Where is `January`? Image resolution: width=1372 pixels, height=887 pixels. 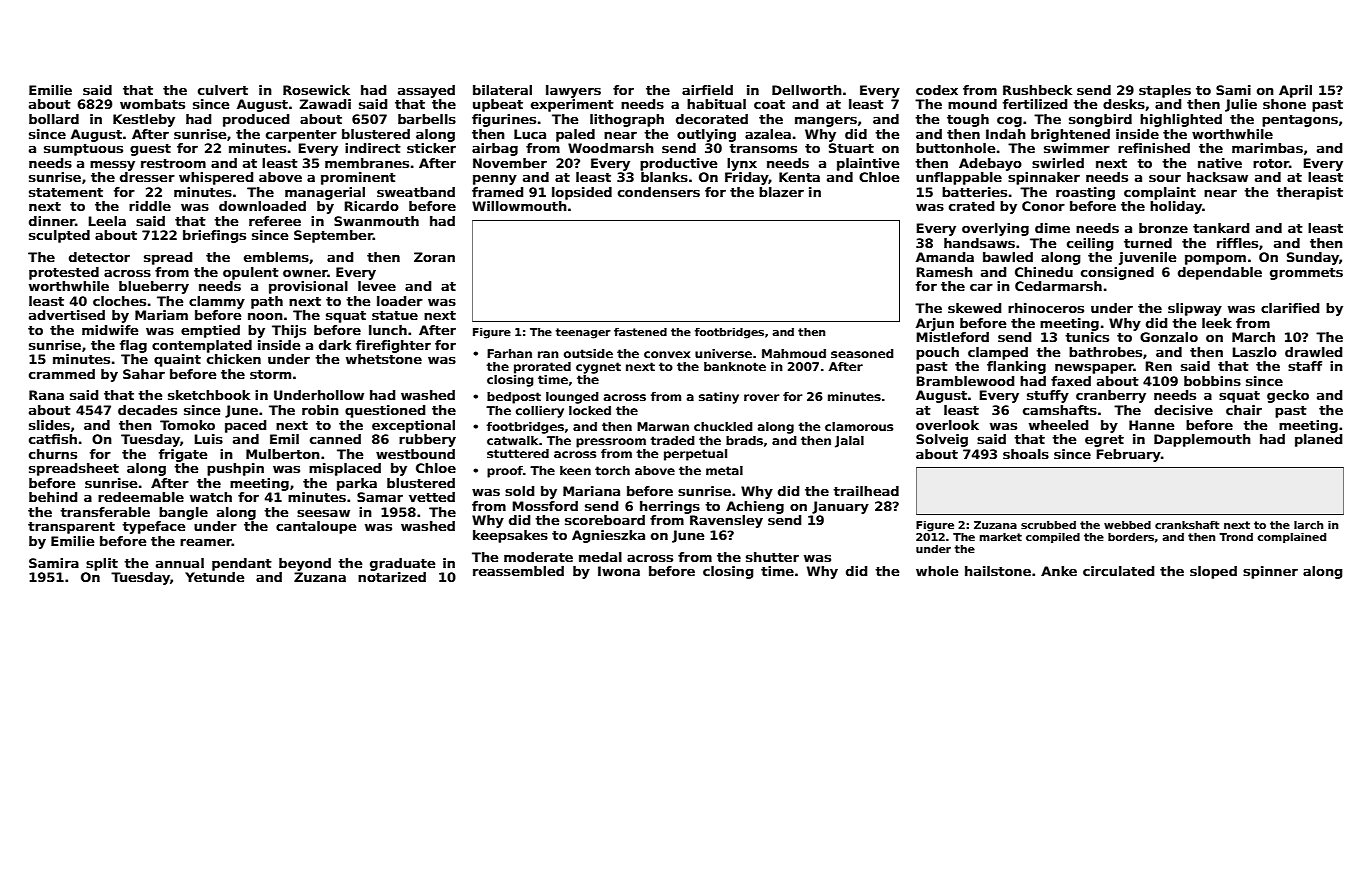
January is located at coordinates (840, 507).
